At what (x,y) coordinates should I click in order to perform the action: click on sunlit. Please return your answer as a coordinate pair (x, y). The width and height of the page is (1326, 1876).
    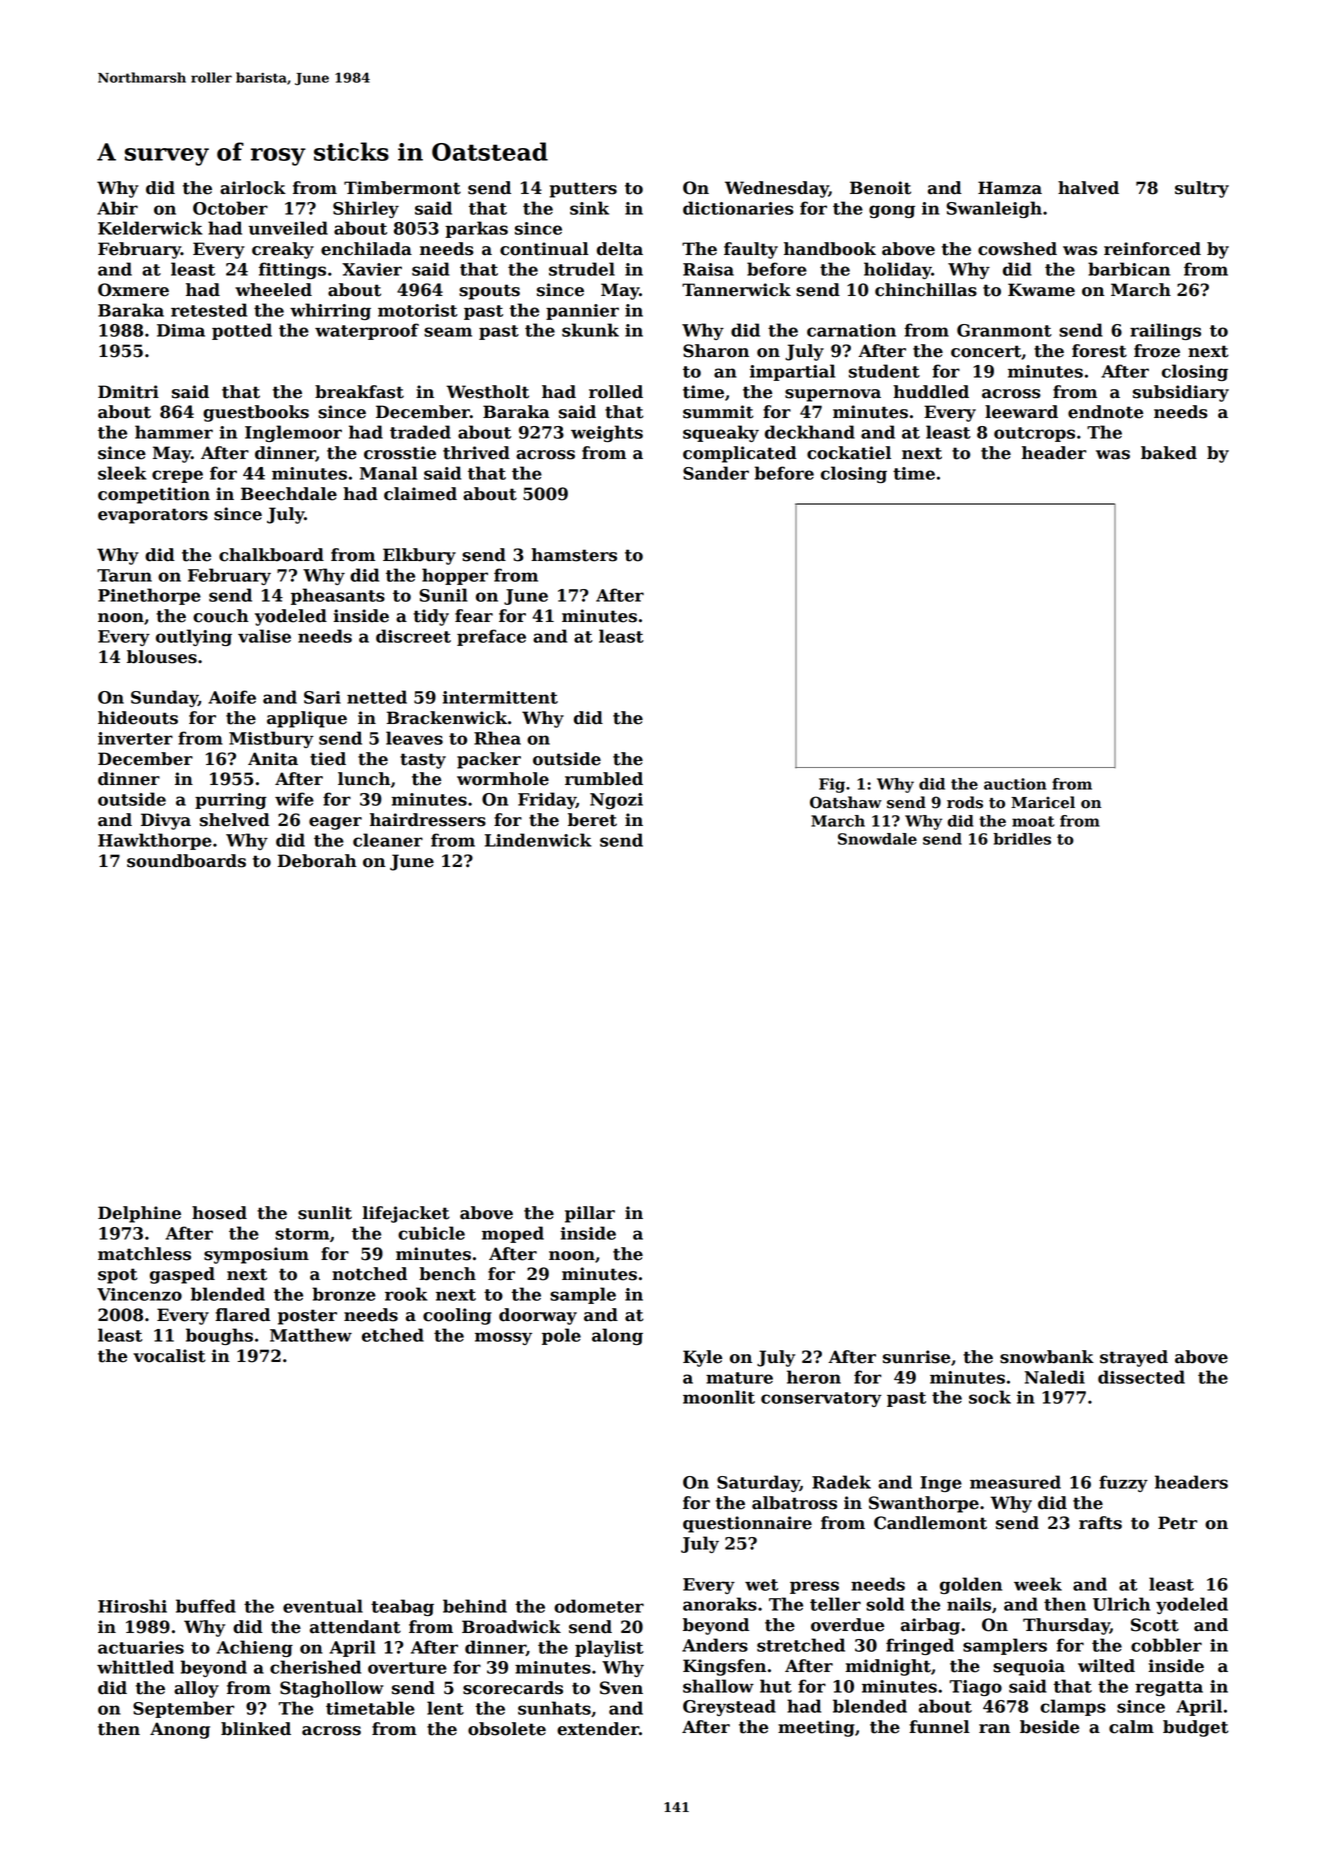
    Looking at the image, I should click on (325, 1213).
